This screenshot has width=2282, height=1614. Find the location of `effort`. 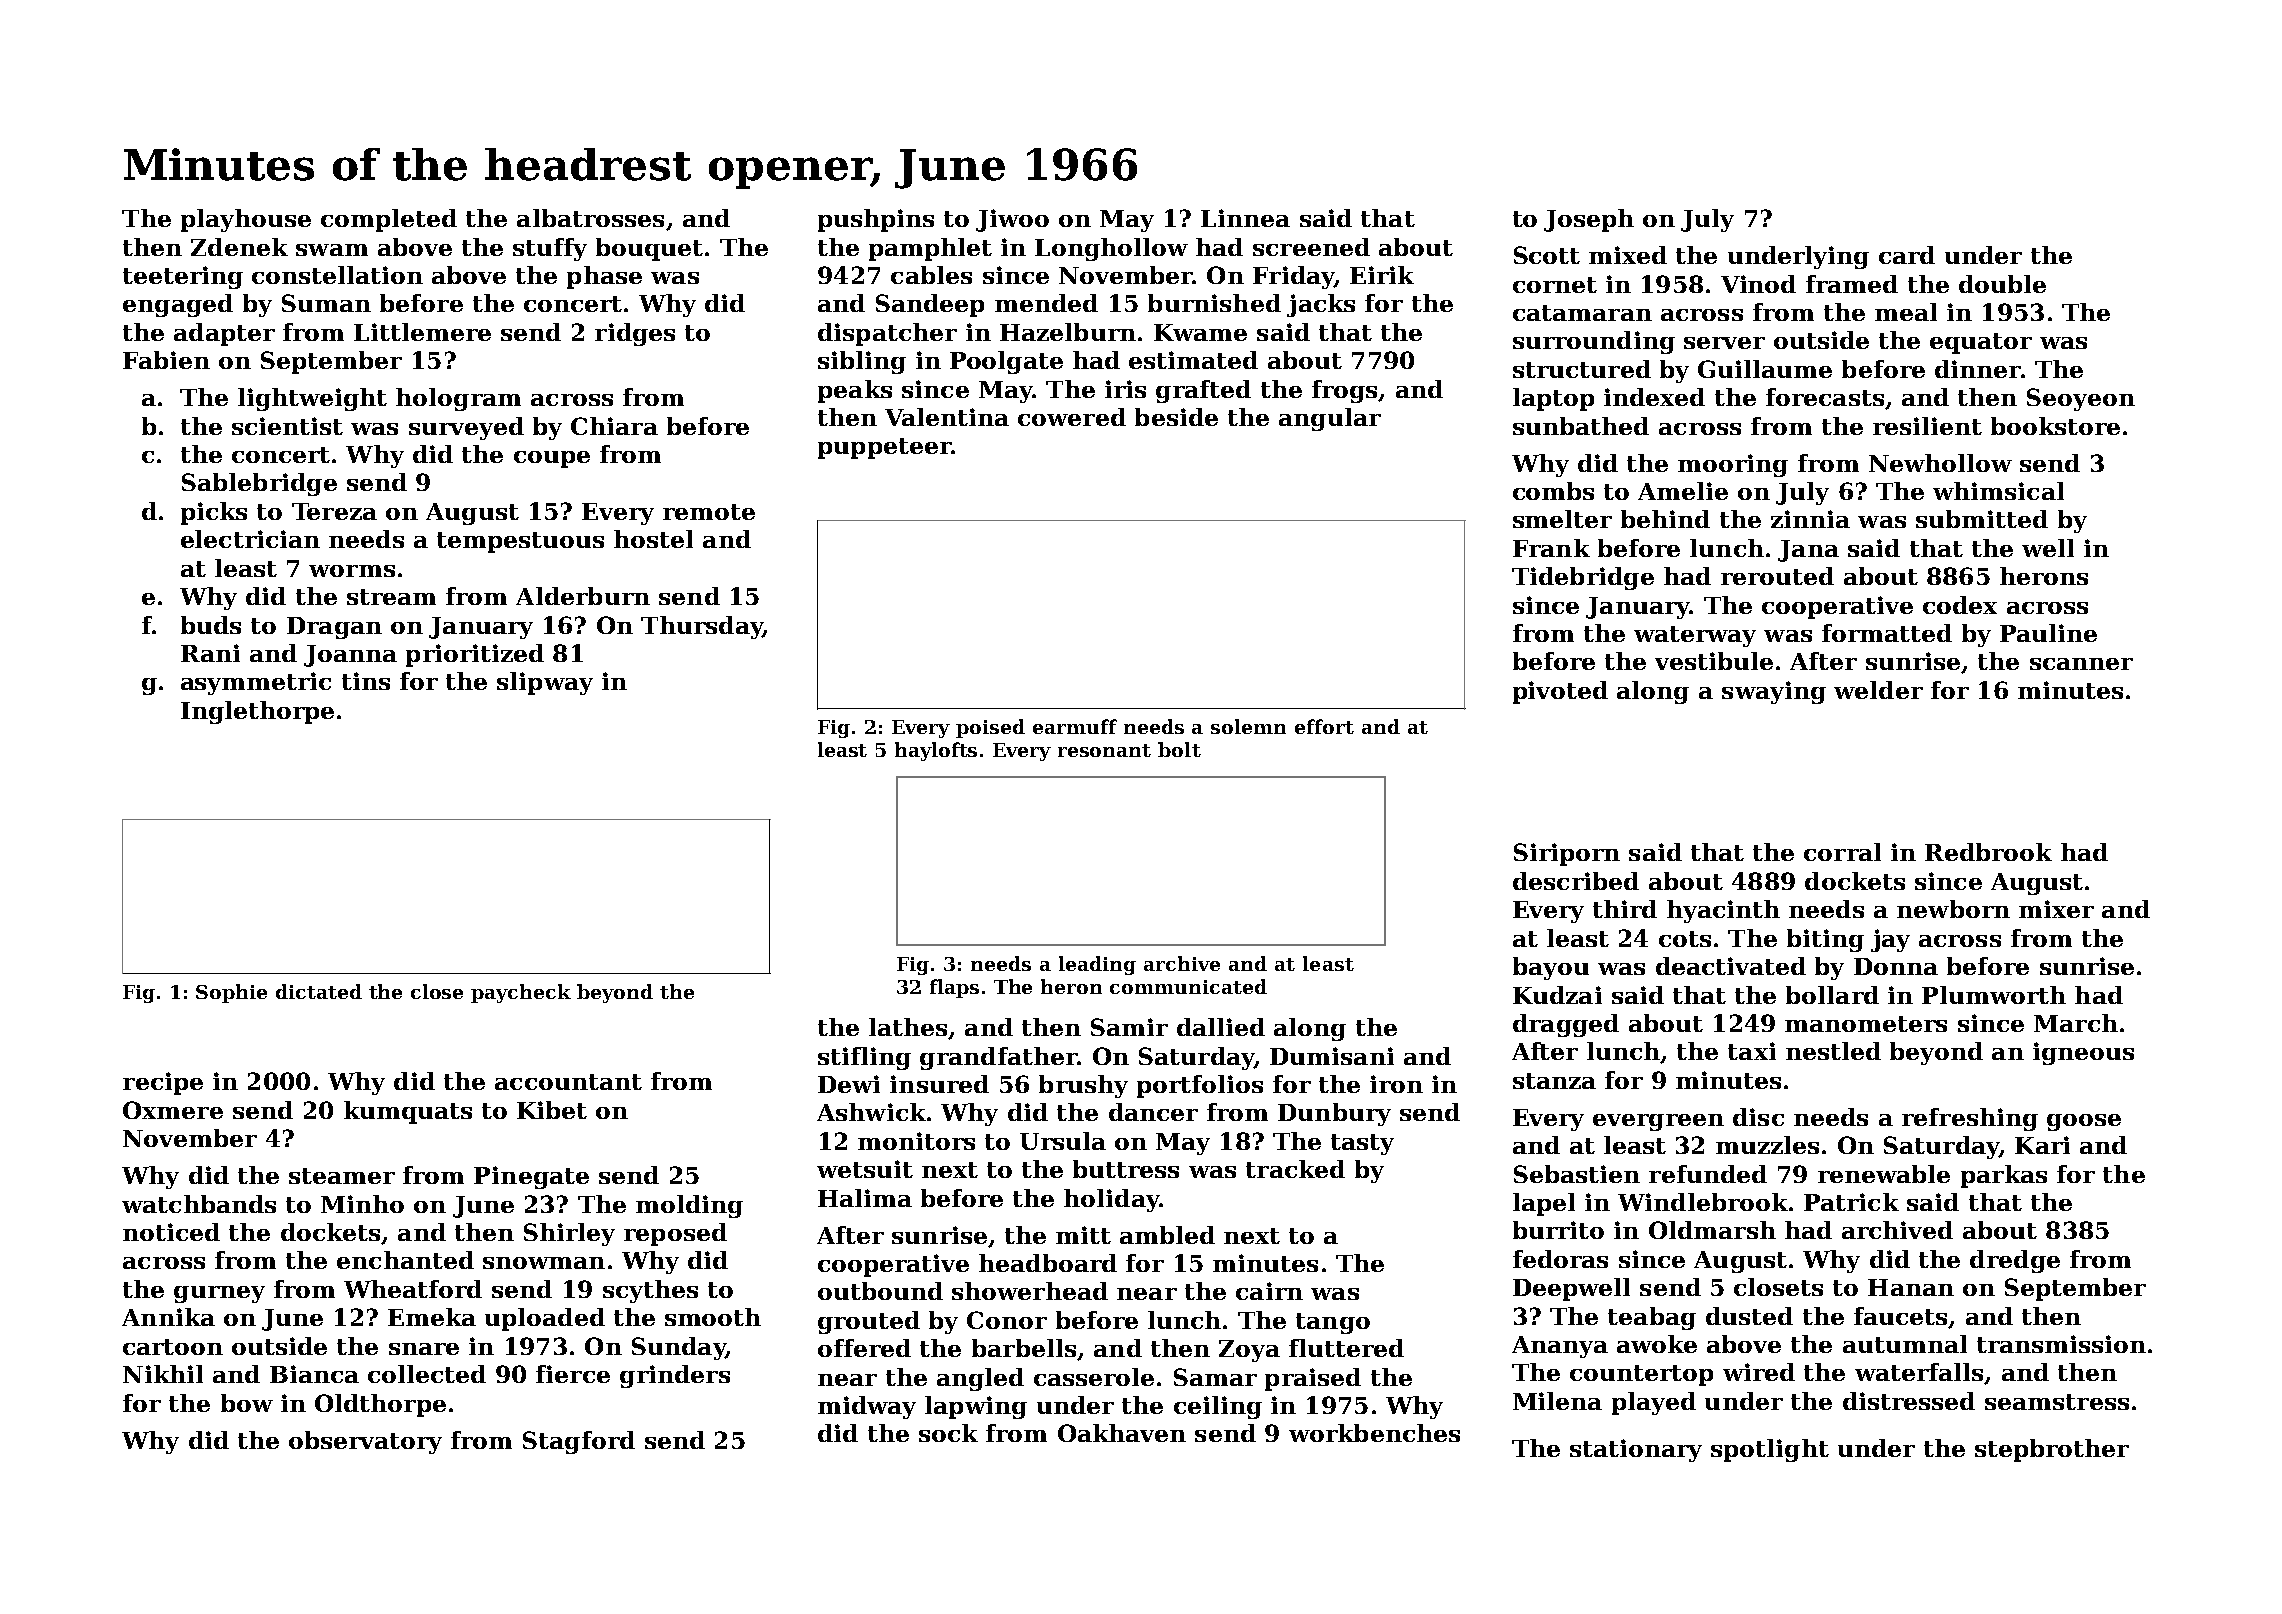

effort is located at coordinates (1324, 726).
